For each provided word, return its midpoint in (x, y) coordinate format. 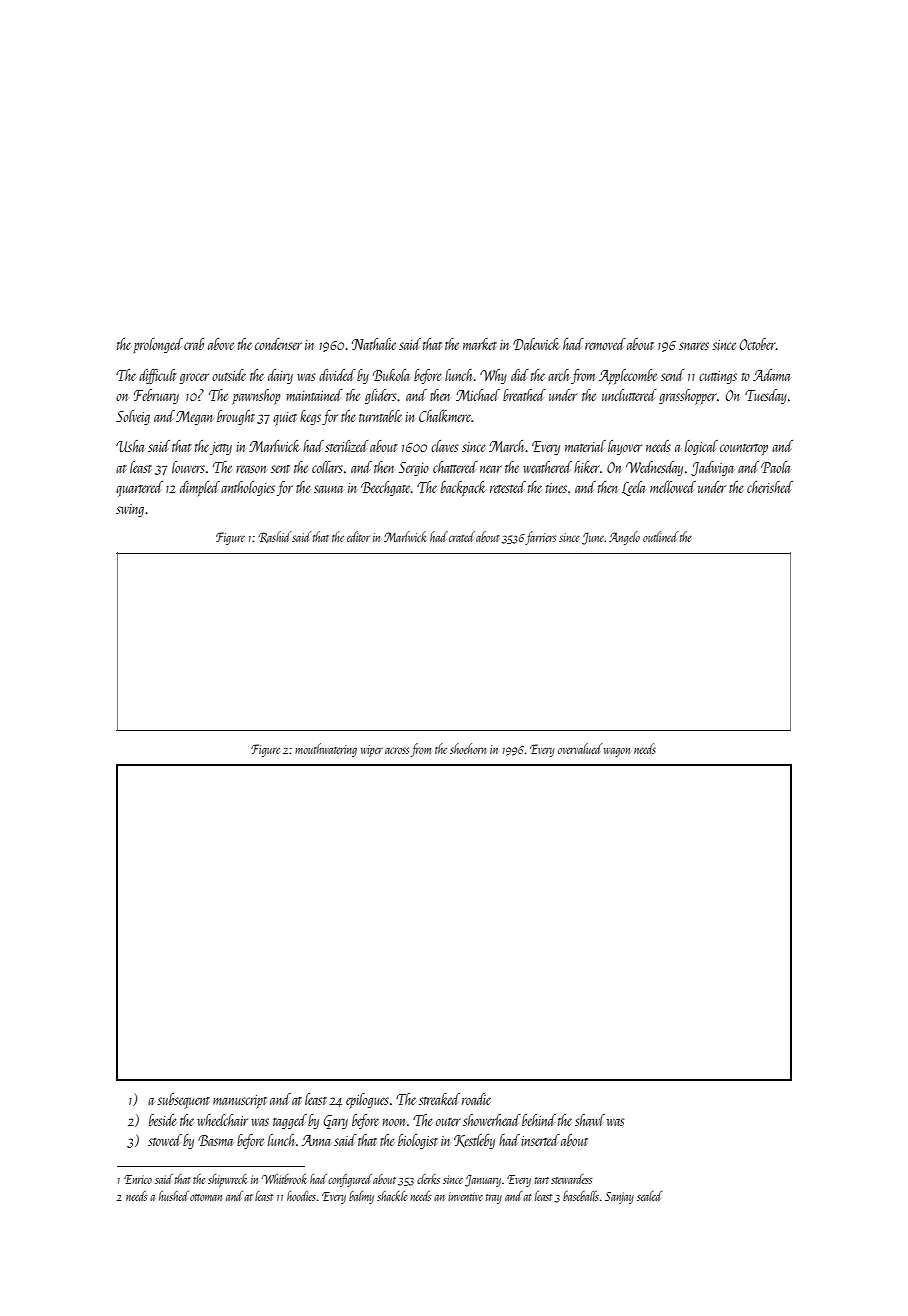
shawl (590, 1120)
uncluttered (629, 395)
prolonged (158, 345)
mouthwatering (326, 750)
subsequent (183, 1101)
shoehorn (468, 748)
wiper (372, 751)
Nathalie (374, 344)
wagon (617, 752)
